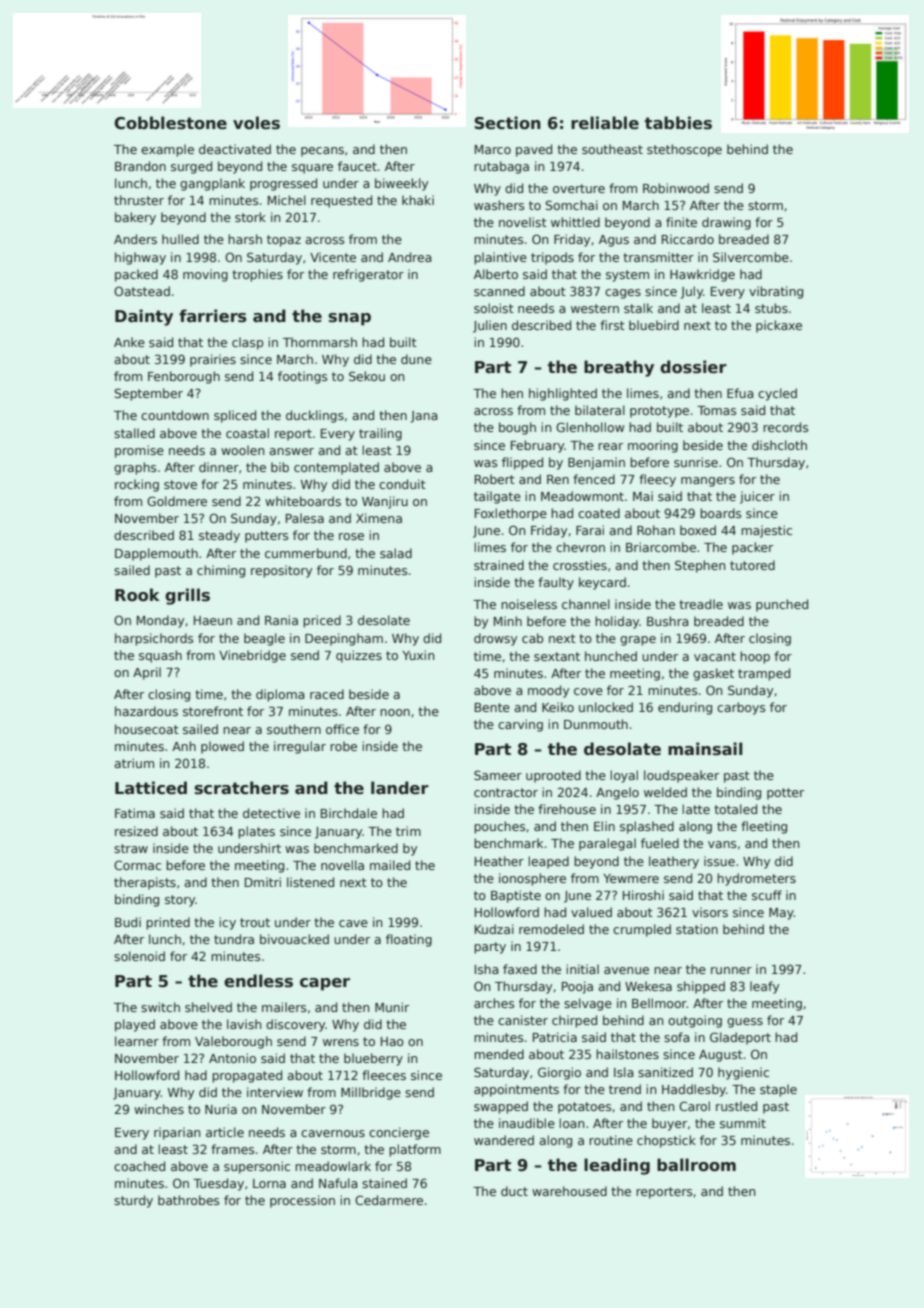 Image resolution: width=924 pixels, height=1308 pixels. What do you see at coordinates (302, 1201) in the document?
I see `procession` at bounding box center [302, 1201].
